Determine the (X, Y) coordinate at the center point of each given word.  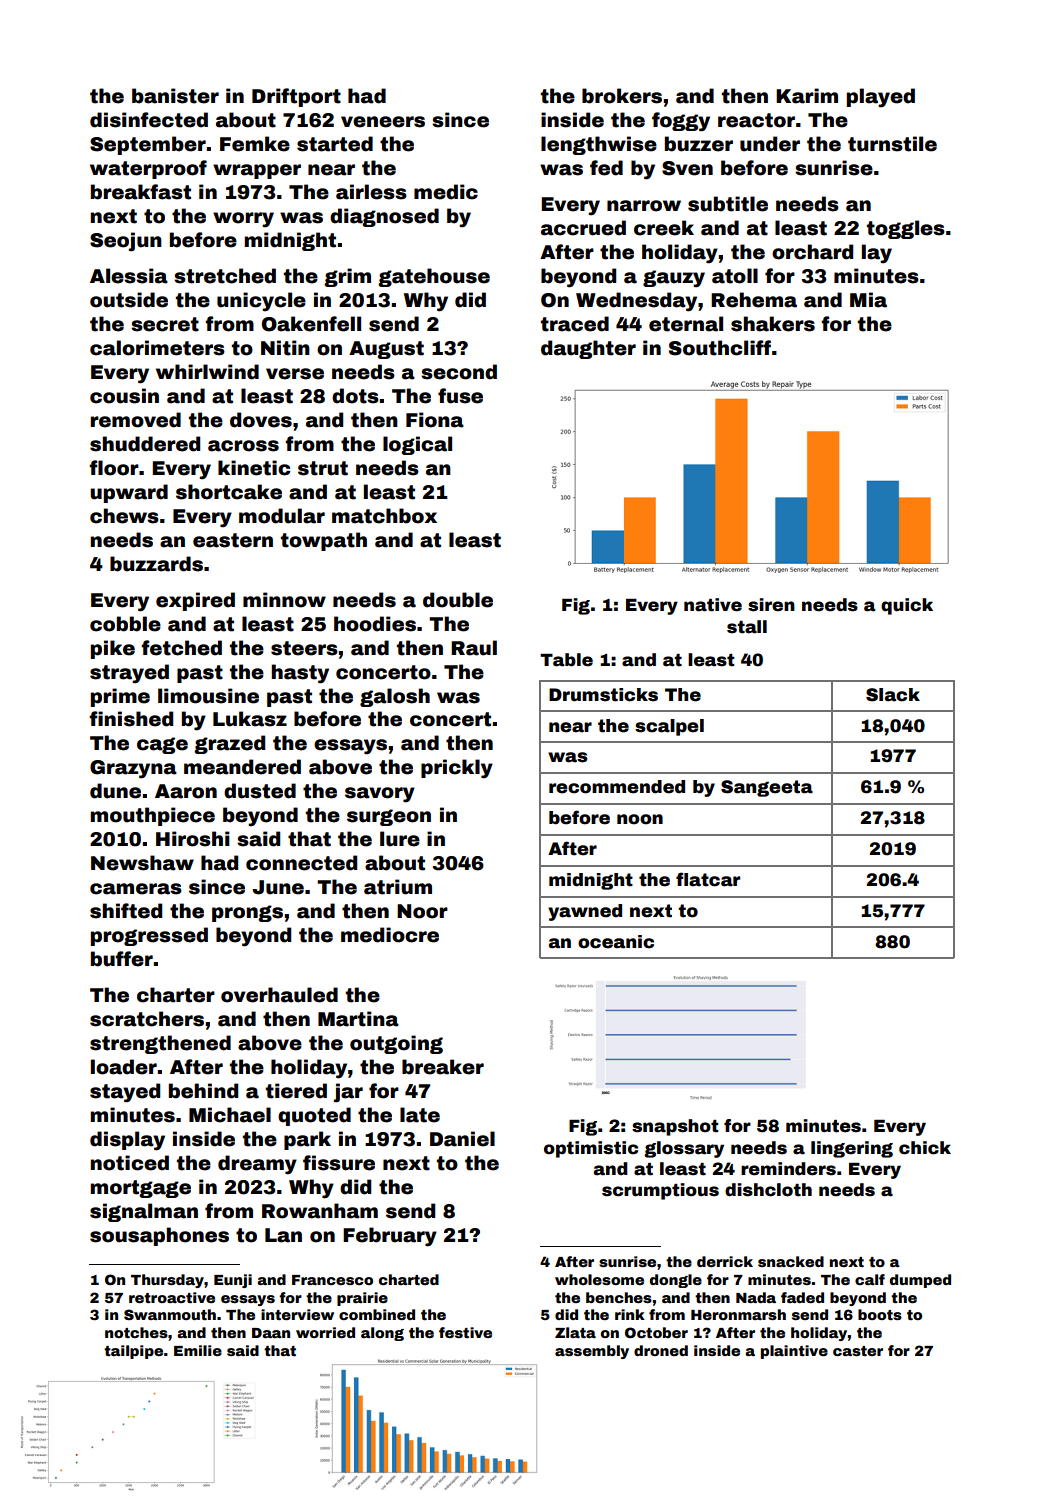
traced (575, 324)
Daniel (462, 1139)
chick (925, 1148)
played (881, 98)
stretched (225, 276)
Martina (358, 1019)
